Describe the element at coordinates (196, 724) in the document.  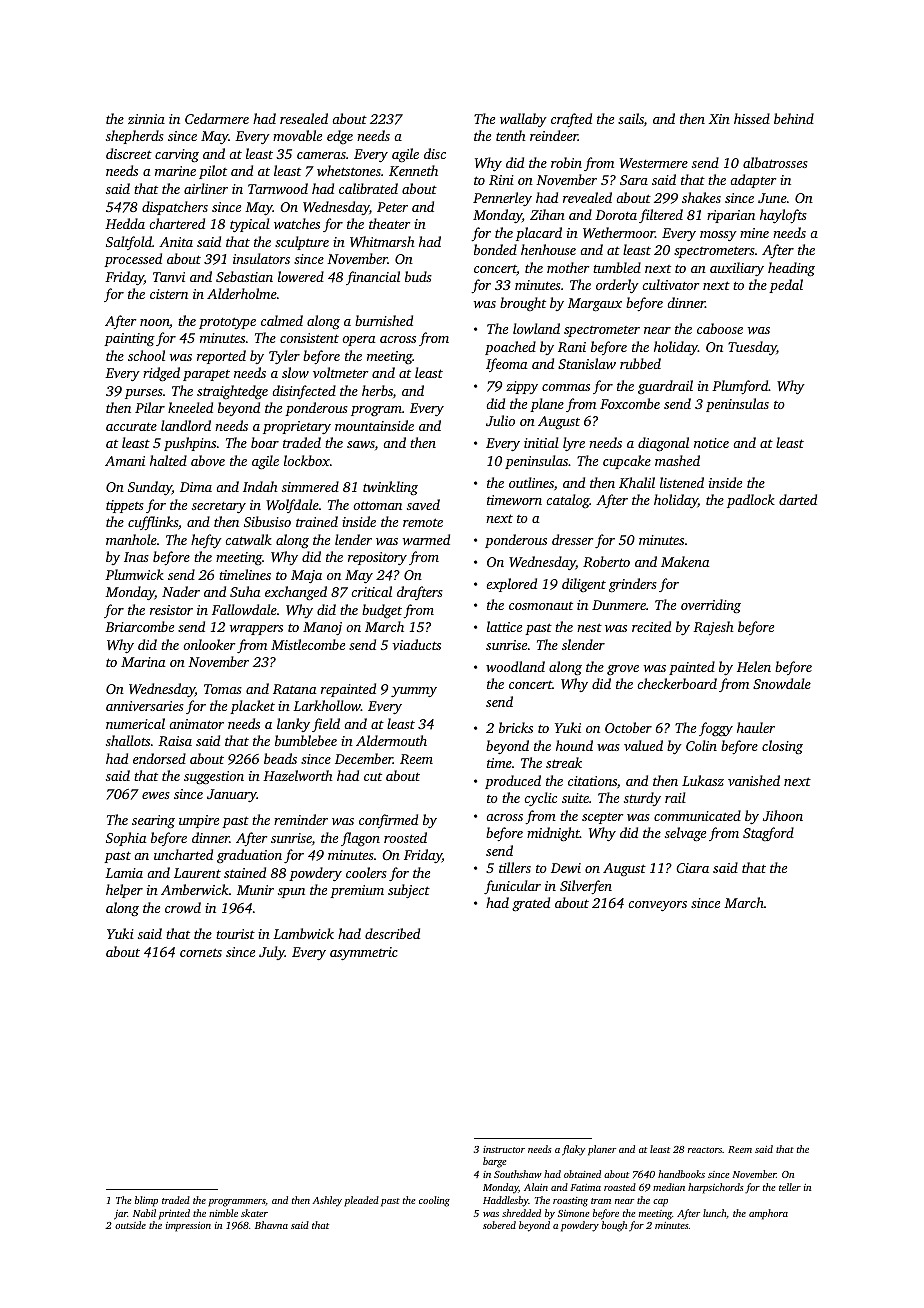
I see `animator` at that location.
